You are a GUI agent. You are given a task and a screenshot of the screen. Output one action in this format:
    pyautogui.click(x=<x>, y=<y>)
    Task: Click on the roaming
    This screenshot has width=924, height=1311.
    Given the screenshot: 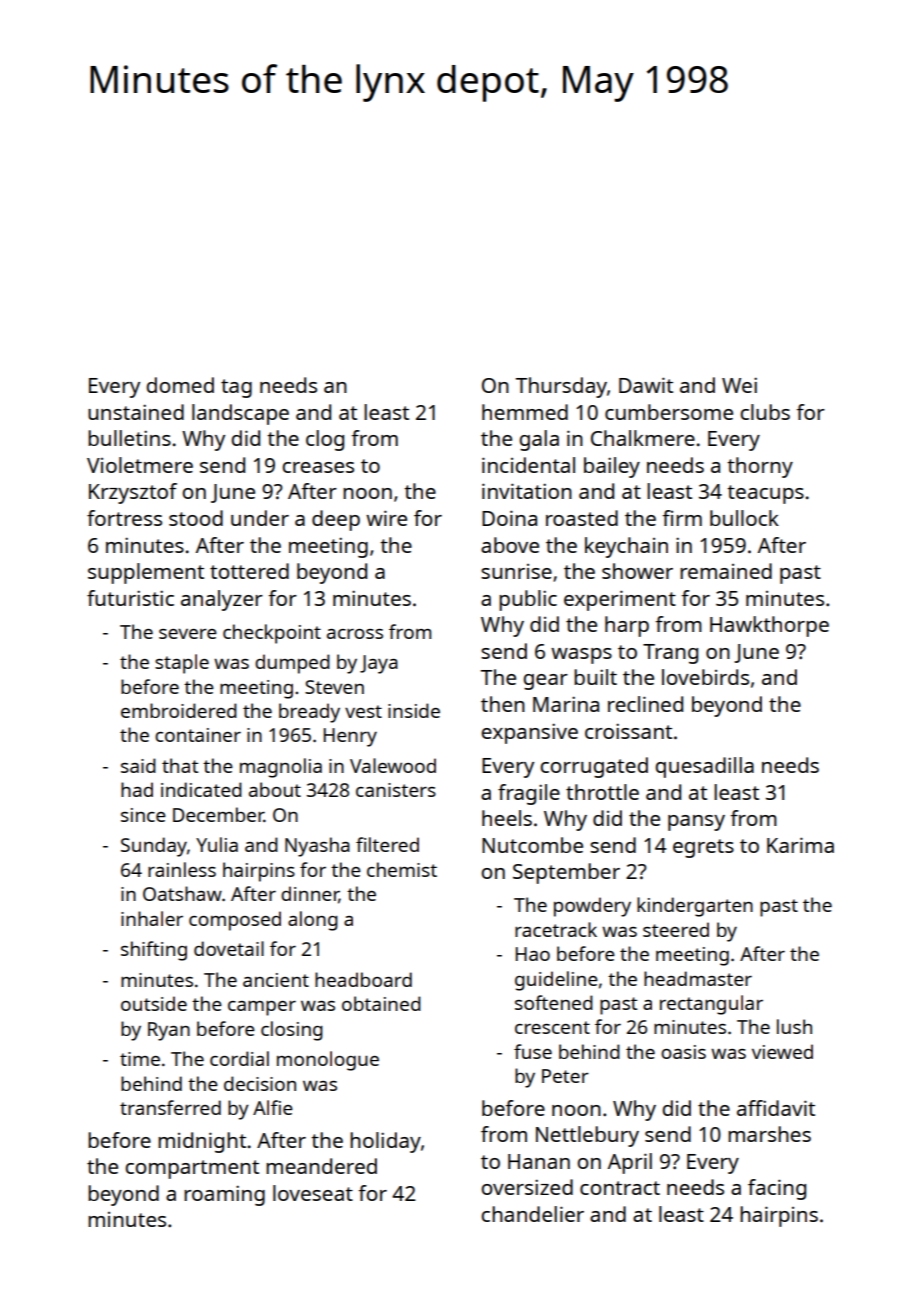 What is the action you would take?
    pyautogui.click(x=224, y=1195)
